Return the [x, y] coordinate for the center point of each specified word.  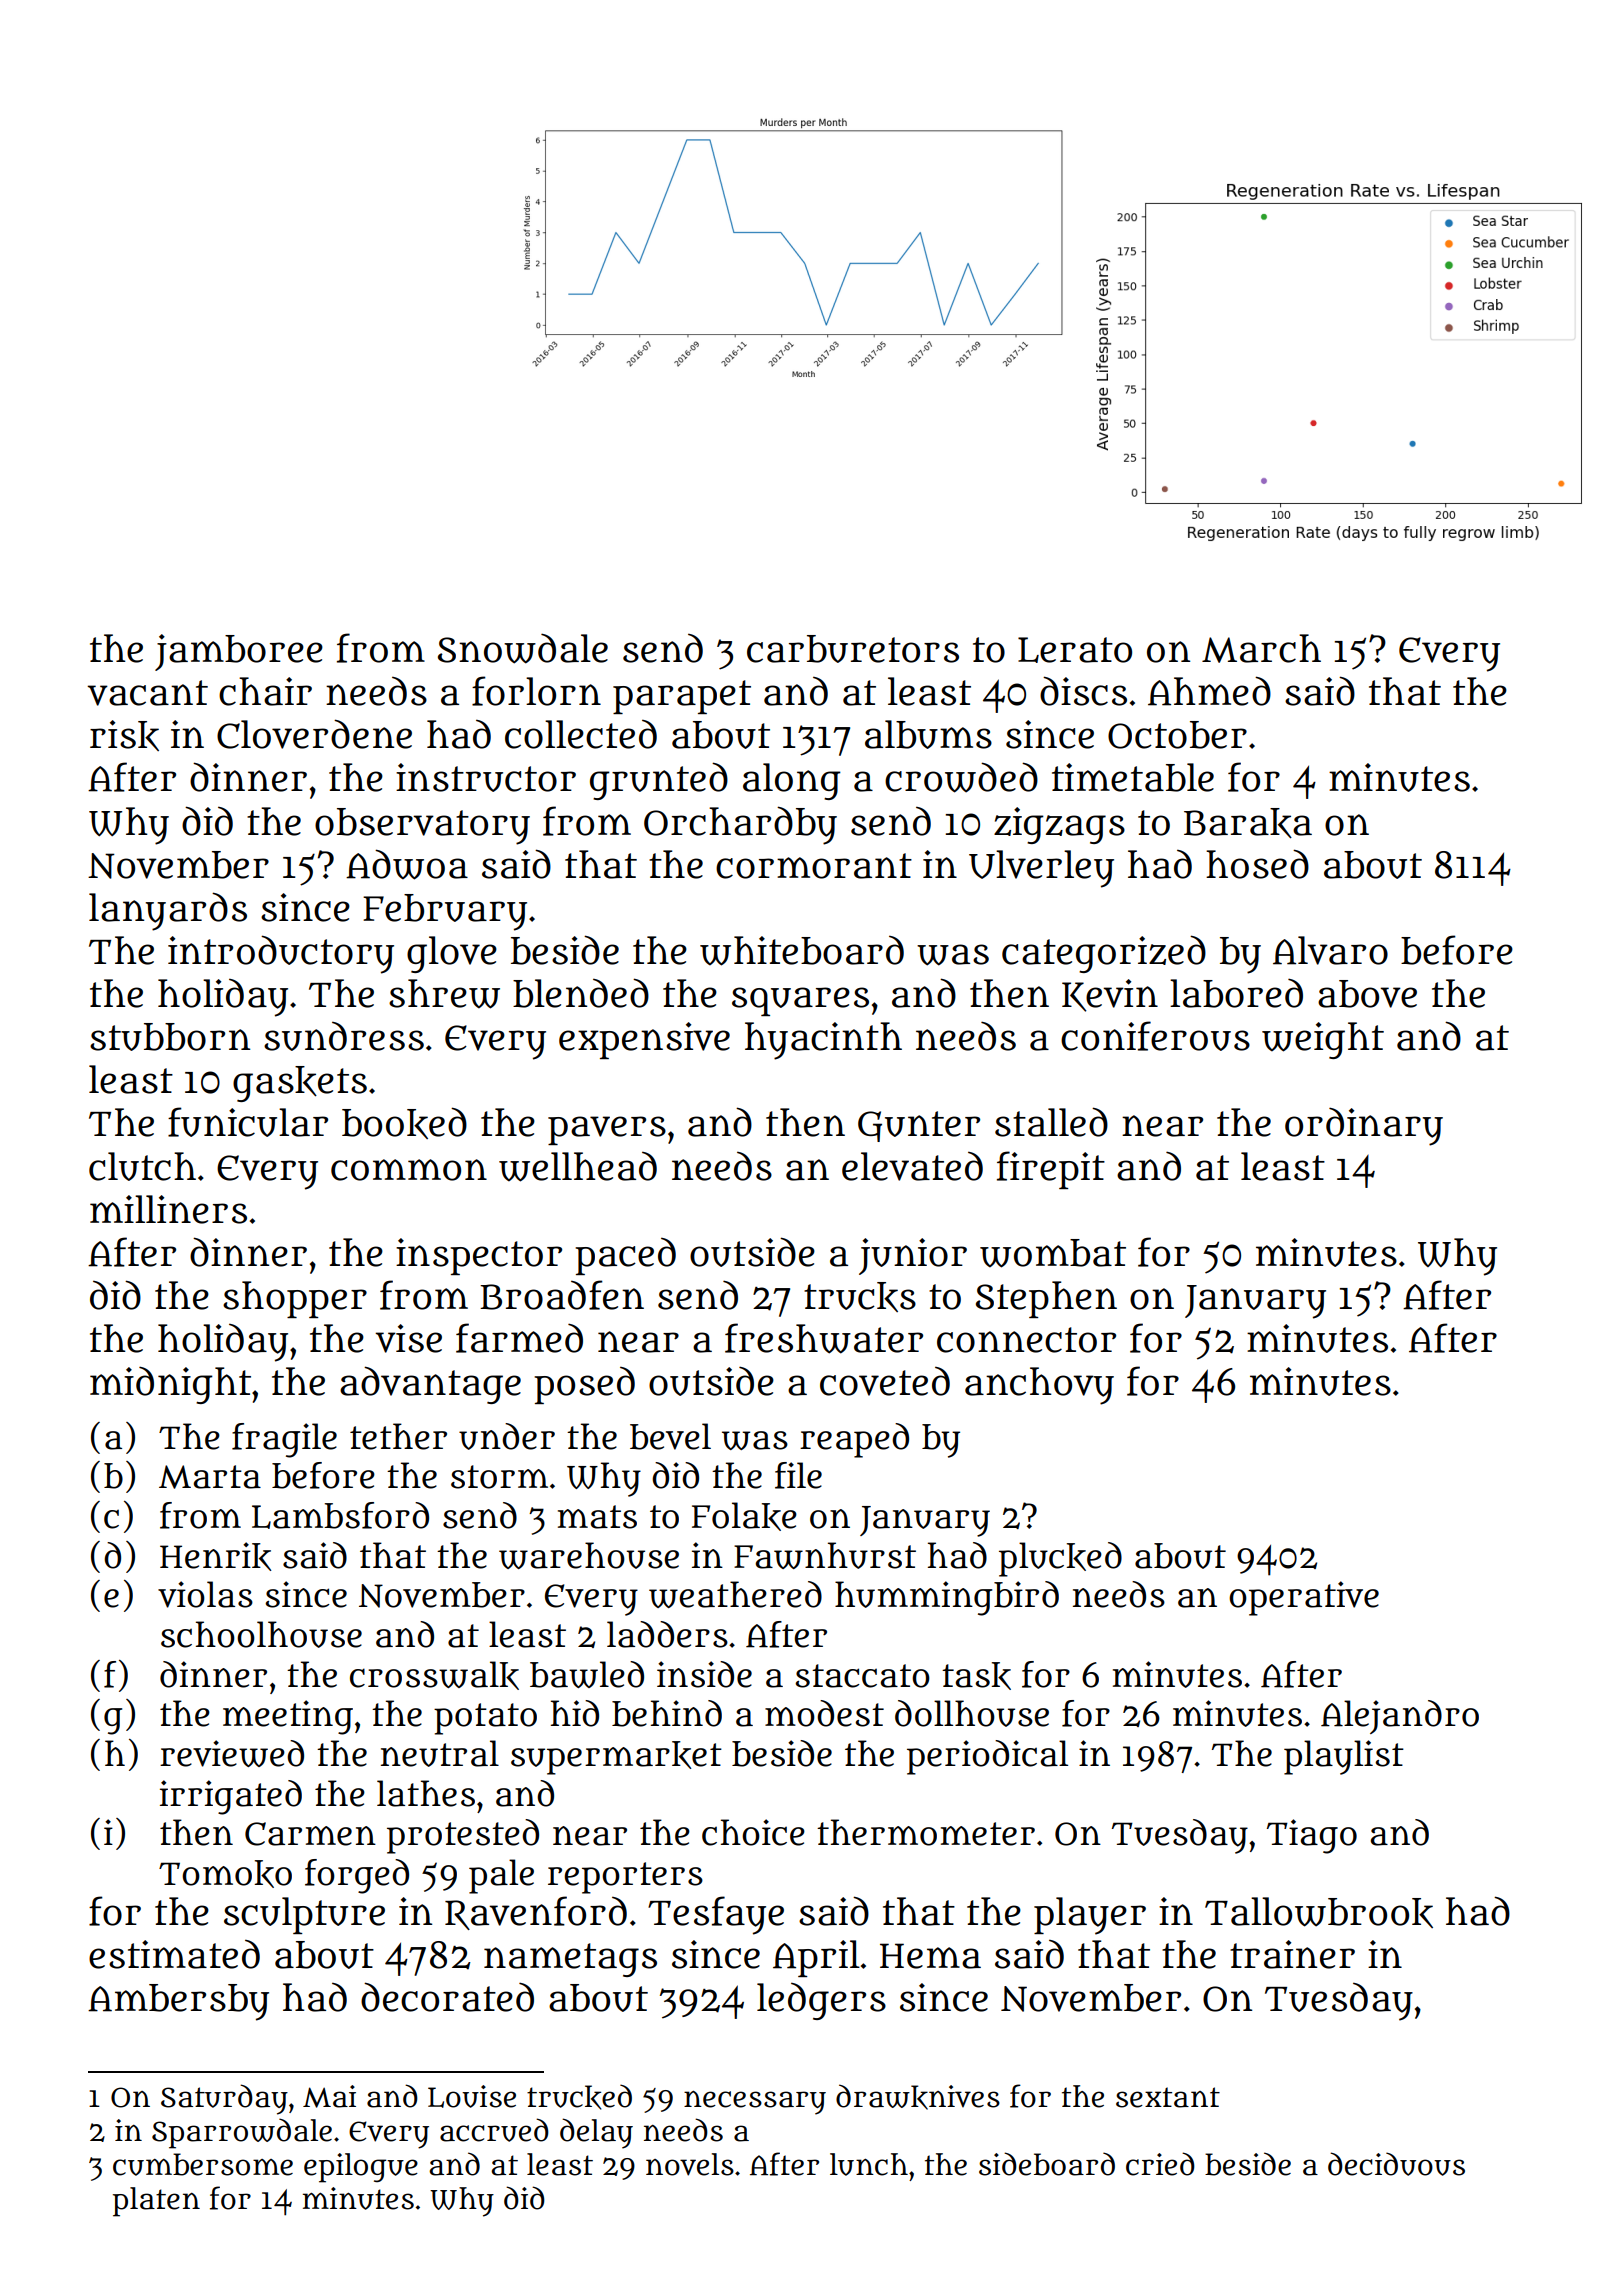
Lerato [1075, 650]
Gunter [919, 1126]
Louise [472, 2096]
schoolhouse [261, 1634]
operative [1304, 1598]
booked [404, 1123]
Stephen [1046, 1299]
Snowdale [523, 648]
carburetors [853, 649]
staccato [862, 1676]
